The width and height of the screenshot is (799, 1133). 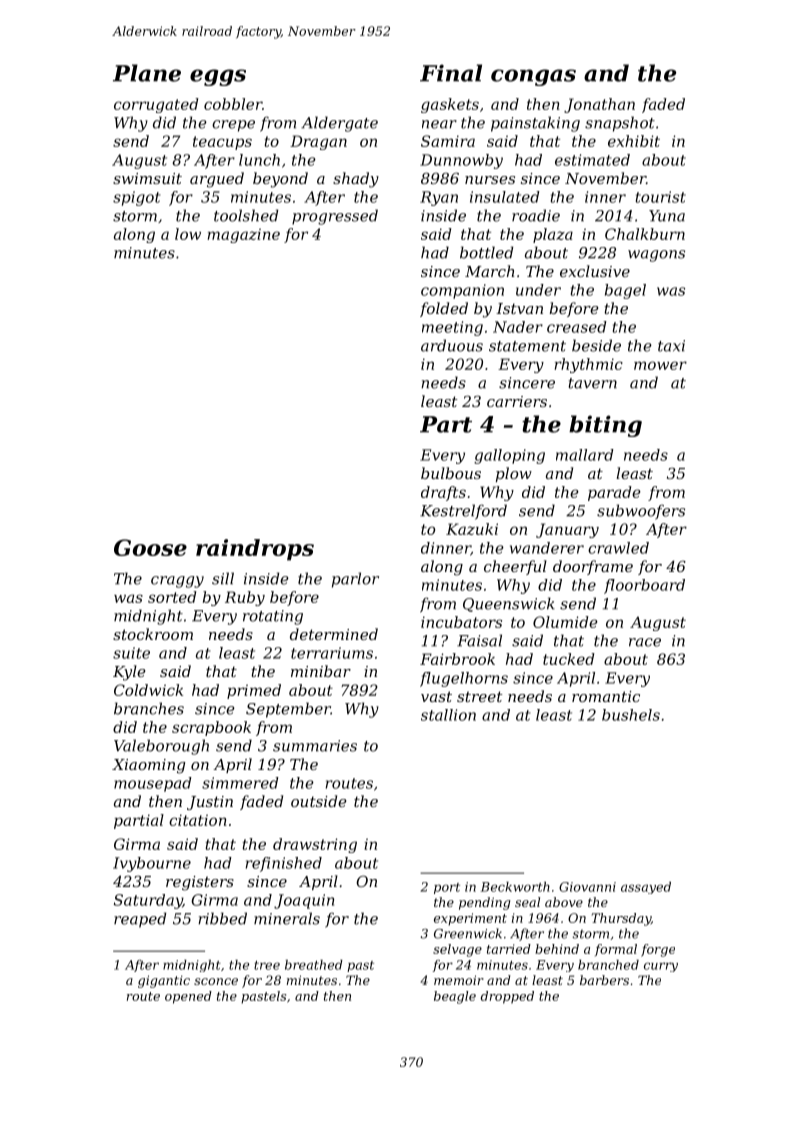 I want to click on stallion, so click(x=448, y=715).
